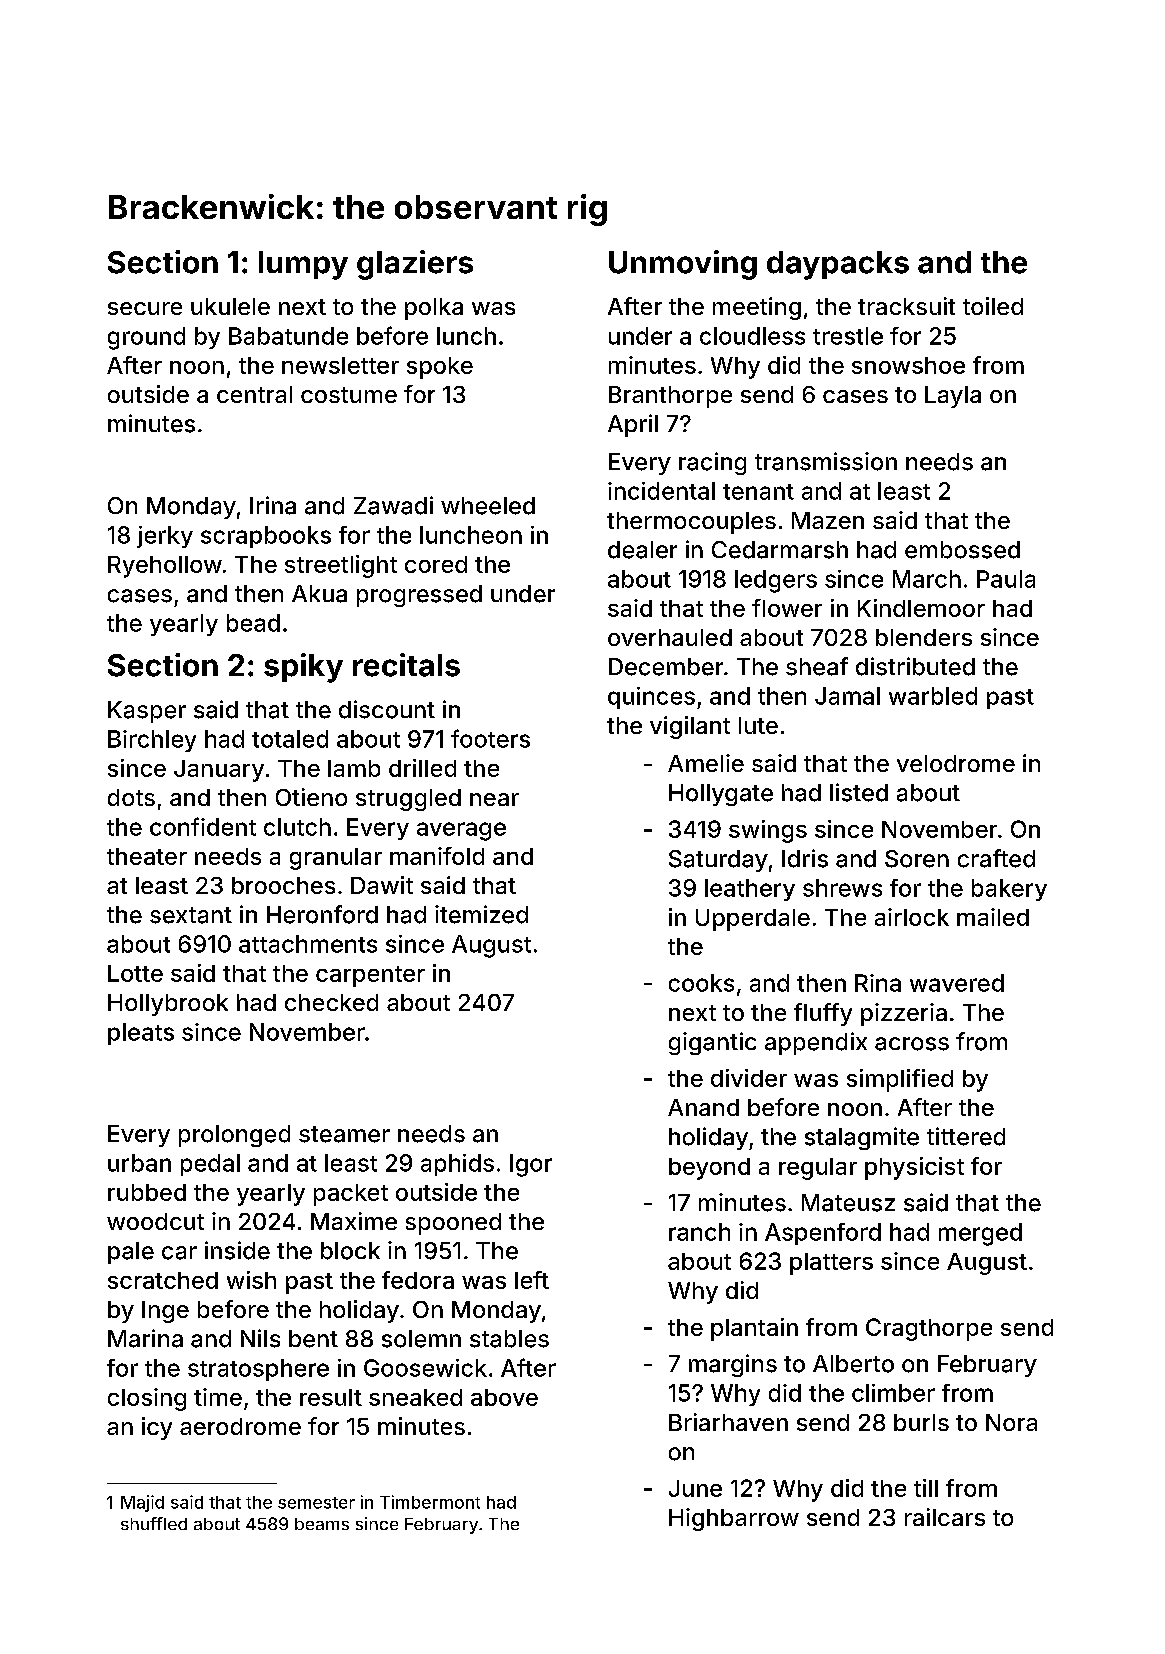 The height and width of the image is (1654, 1165). Describe the element at coordinates (661, 491) in the image. I see `incidental` at that location.
